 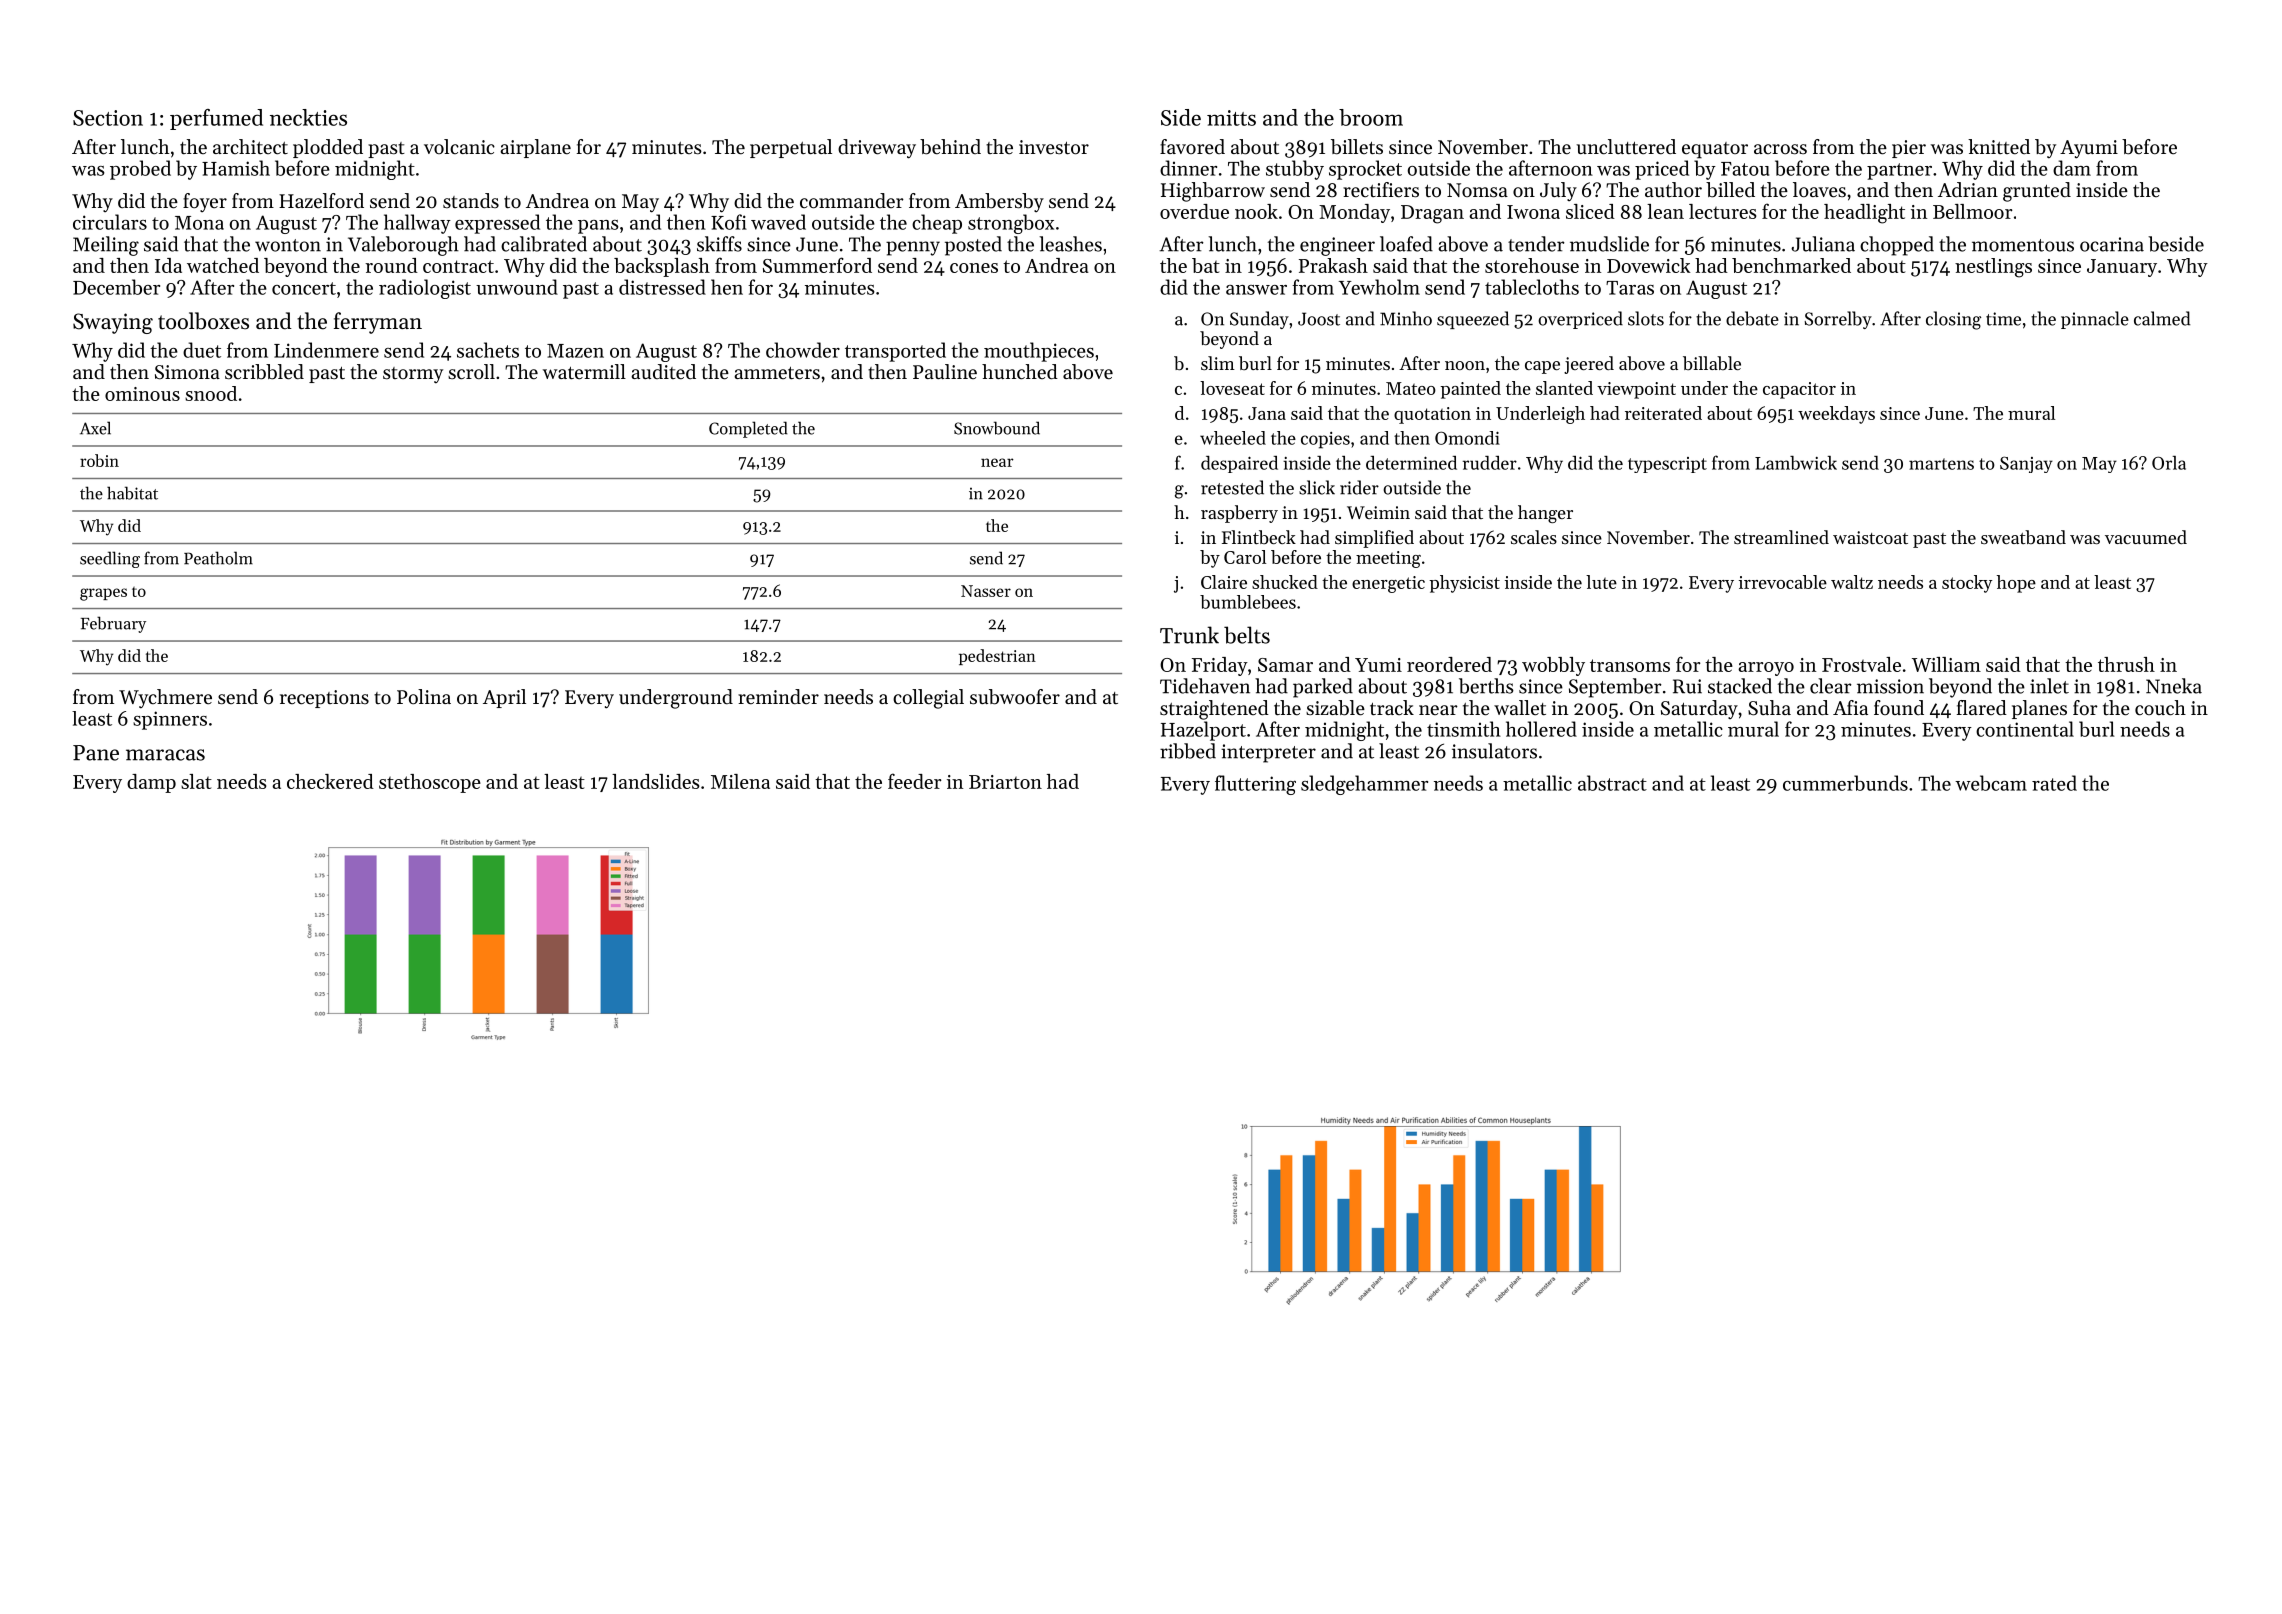 I want to click on ocarina, so click(x=2112, y=244).
